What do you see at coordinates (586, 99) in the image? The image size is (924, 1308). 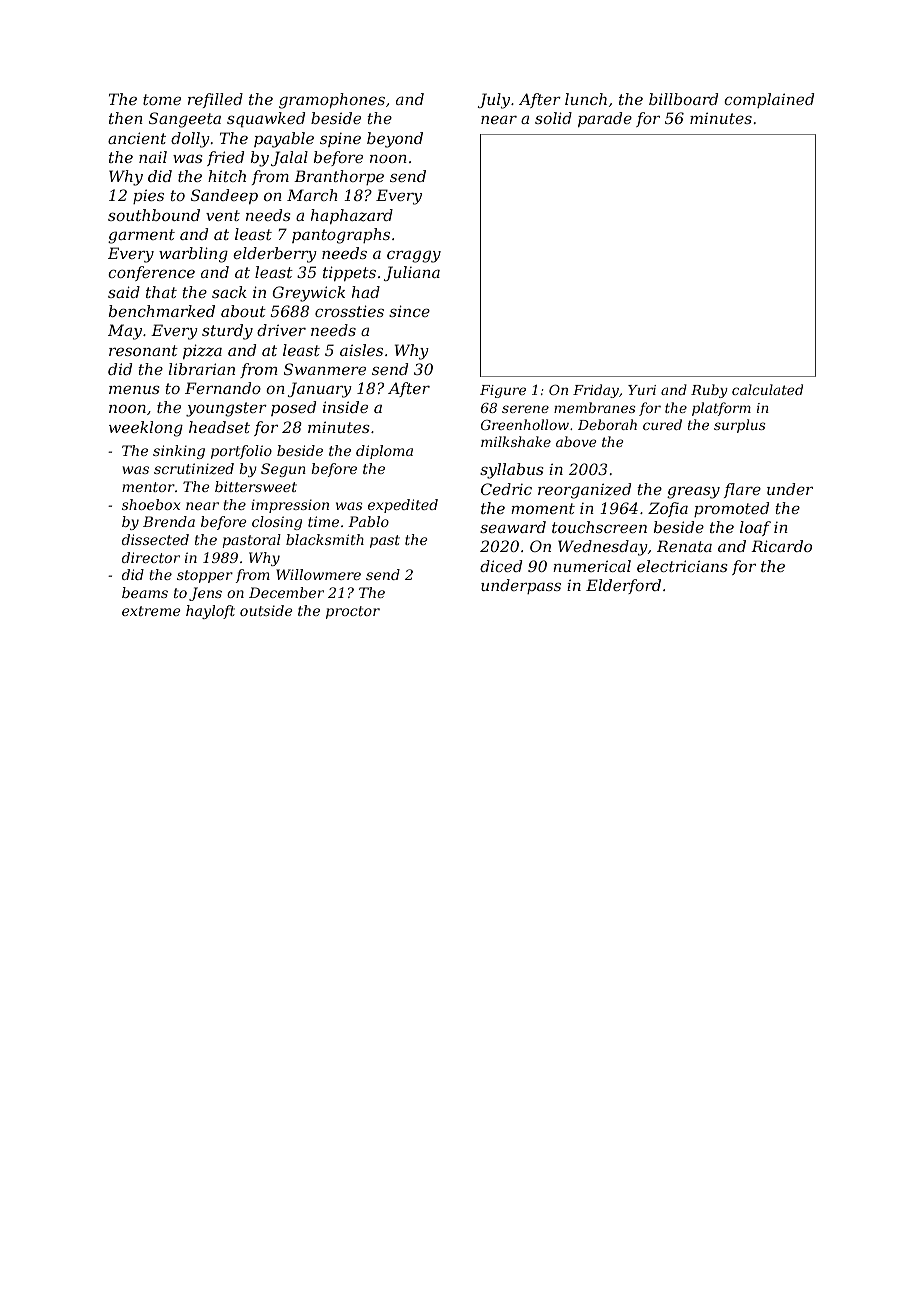 I see `lunch` at bounding box center [586, 99].
